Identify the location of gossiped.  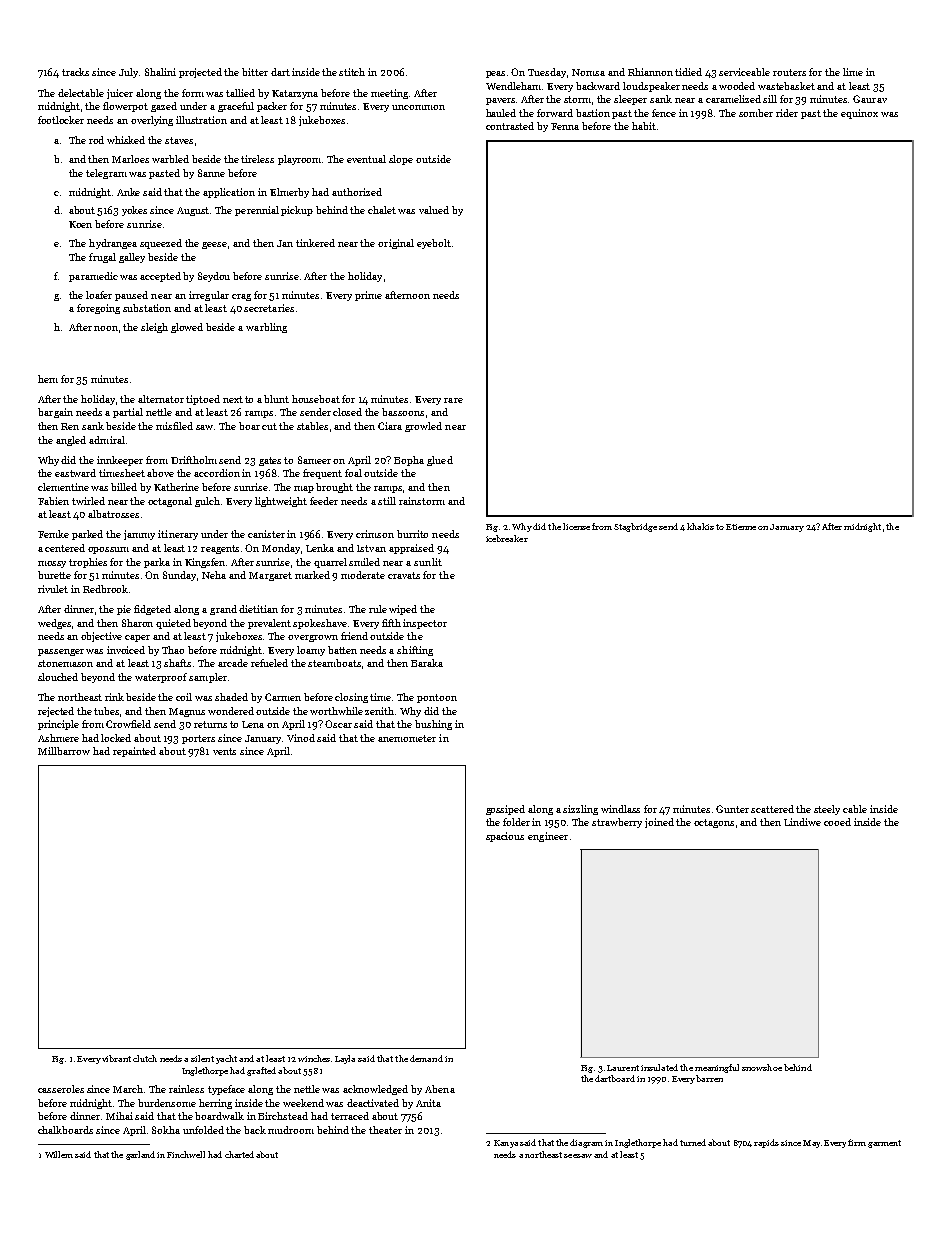
(505, 810).
